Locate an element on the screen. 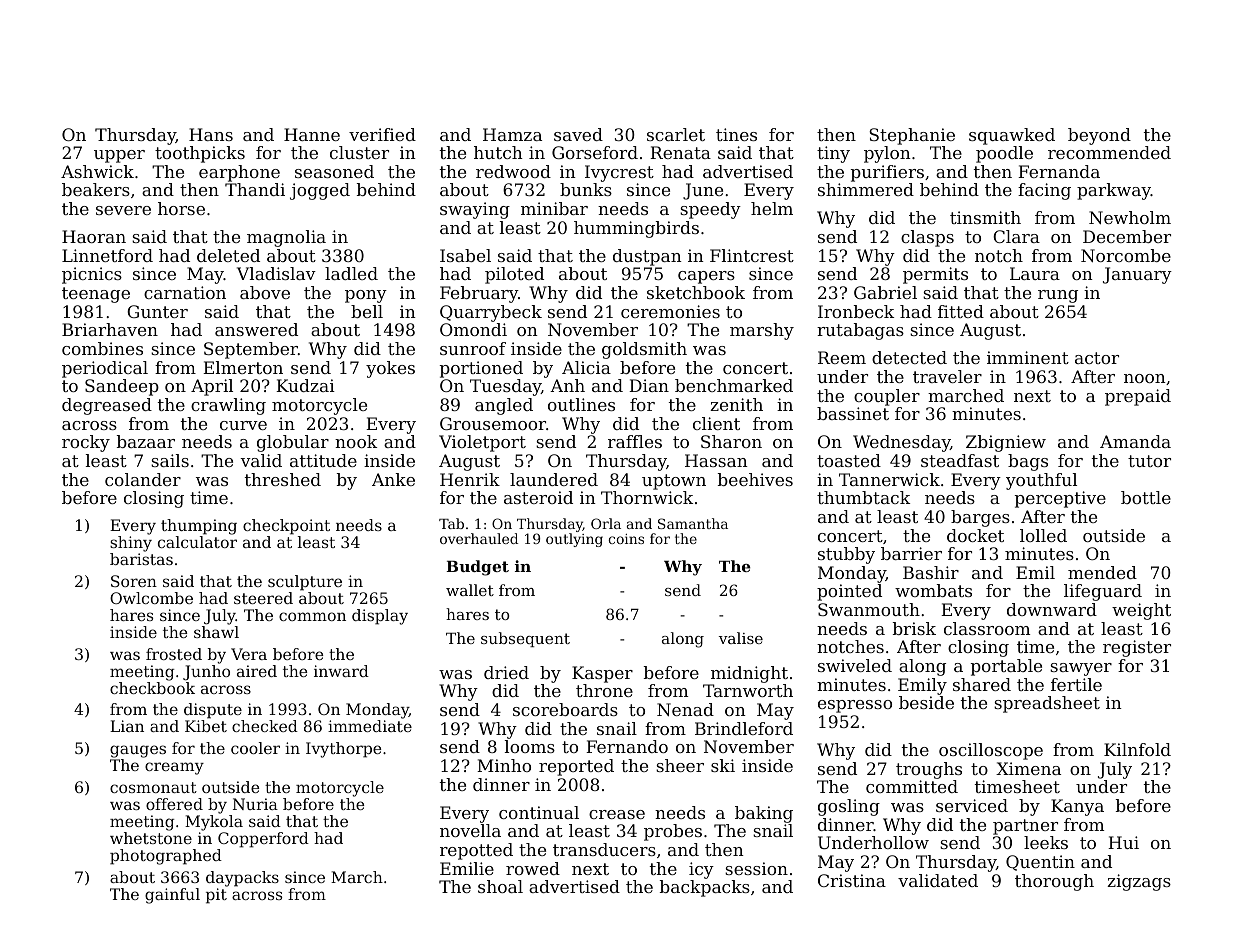  Nuria is located at coordinates (255, 804).
